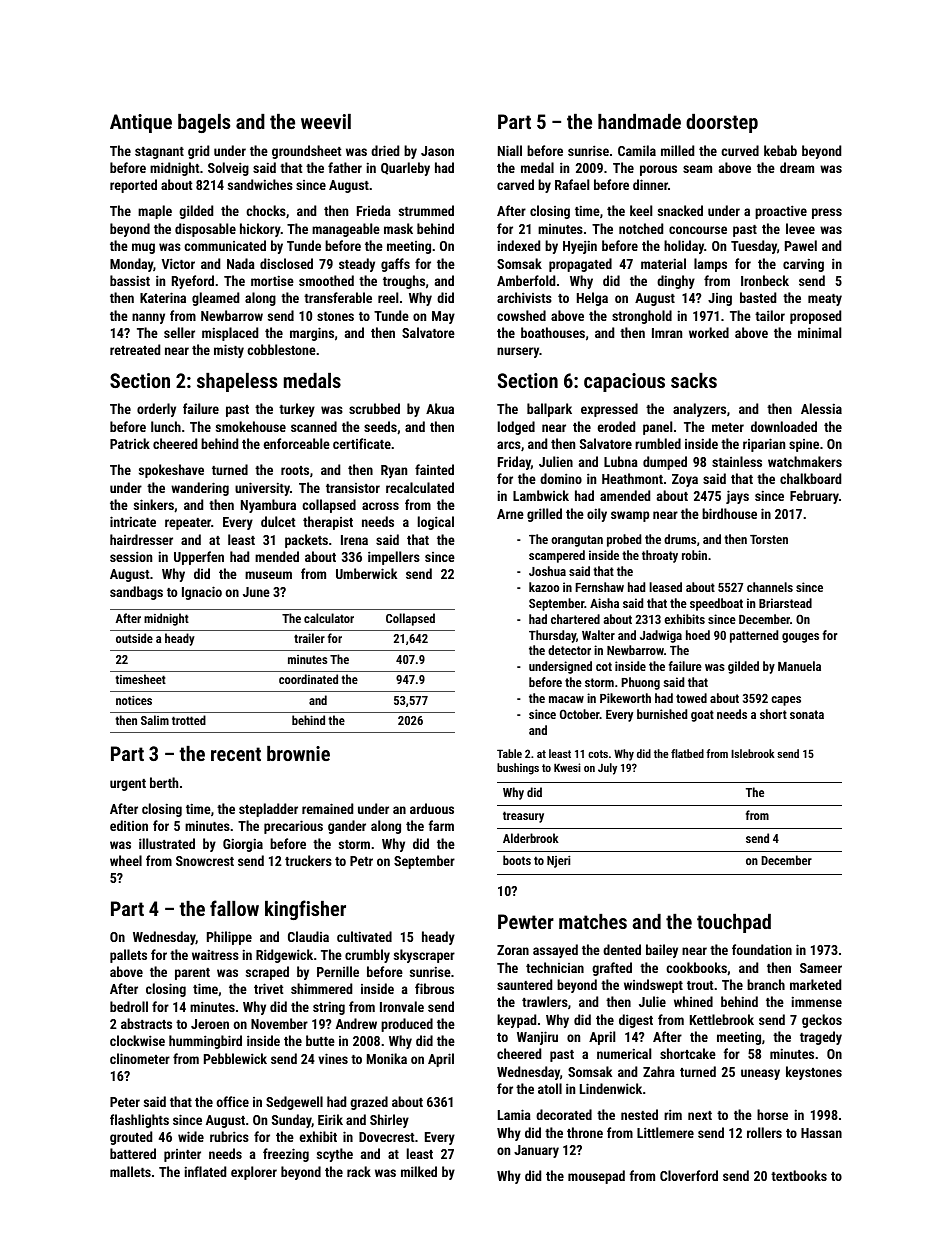 This image has width=952, height=1233. What do you see at coordinates (139, 1121) in the image?
I see `flashlights` at bounding box center [139, 1121].
